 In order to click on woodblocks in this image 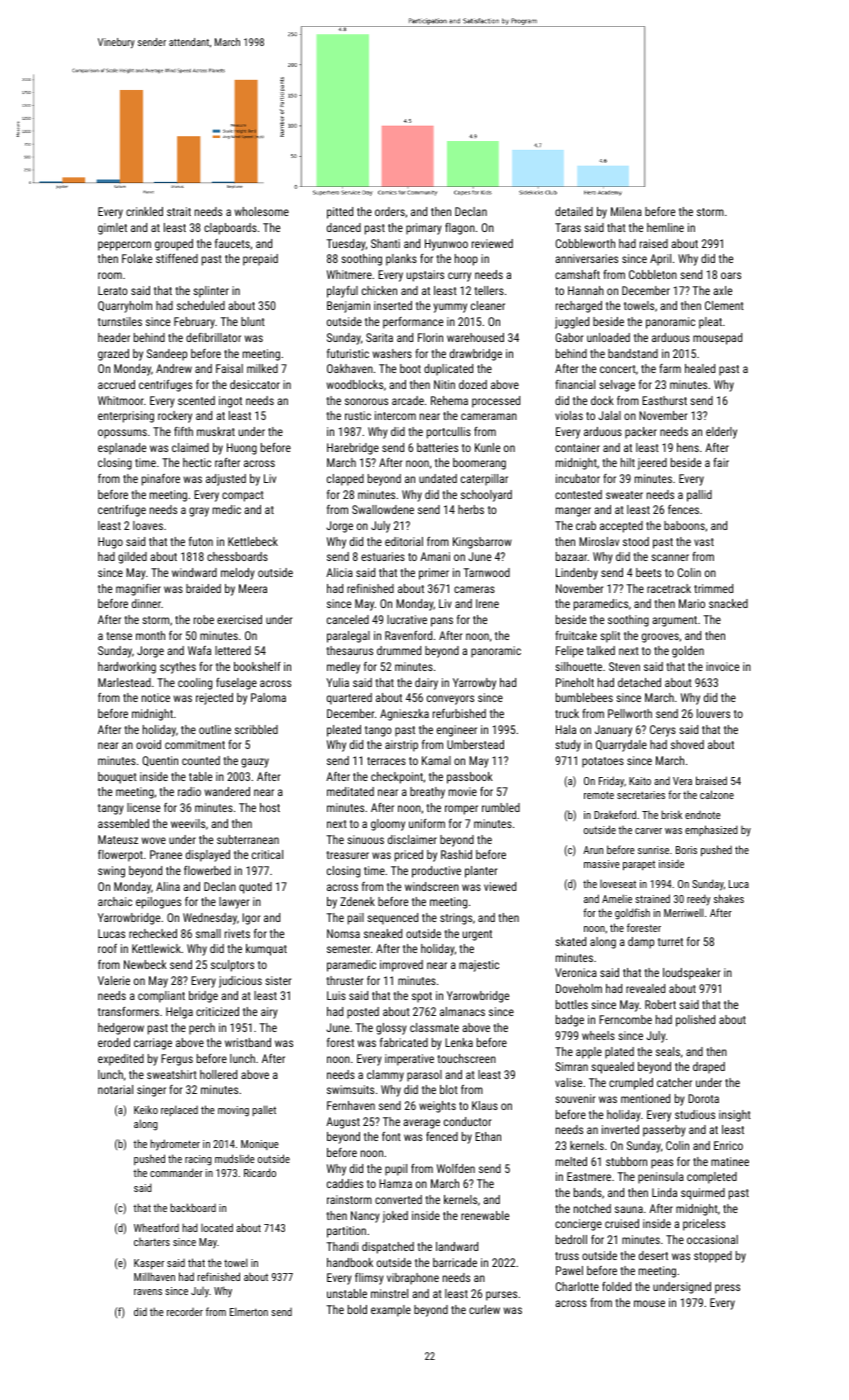, I will do `click(355, 384)`.
